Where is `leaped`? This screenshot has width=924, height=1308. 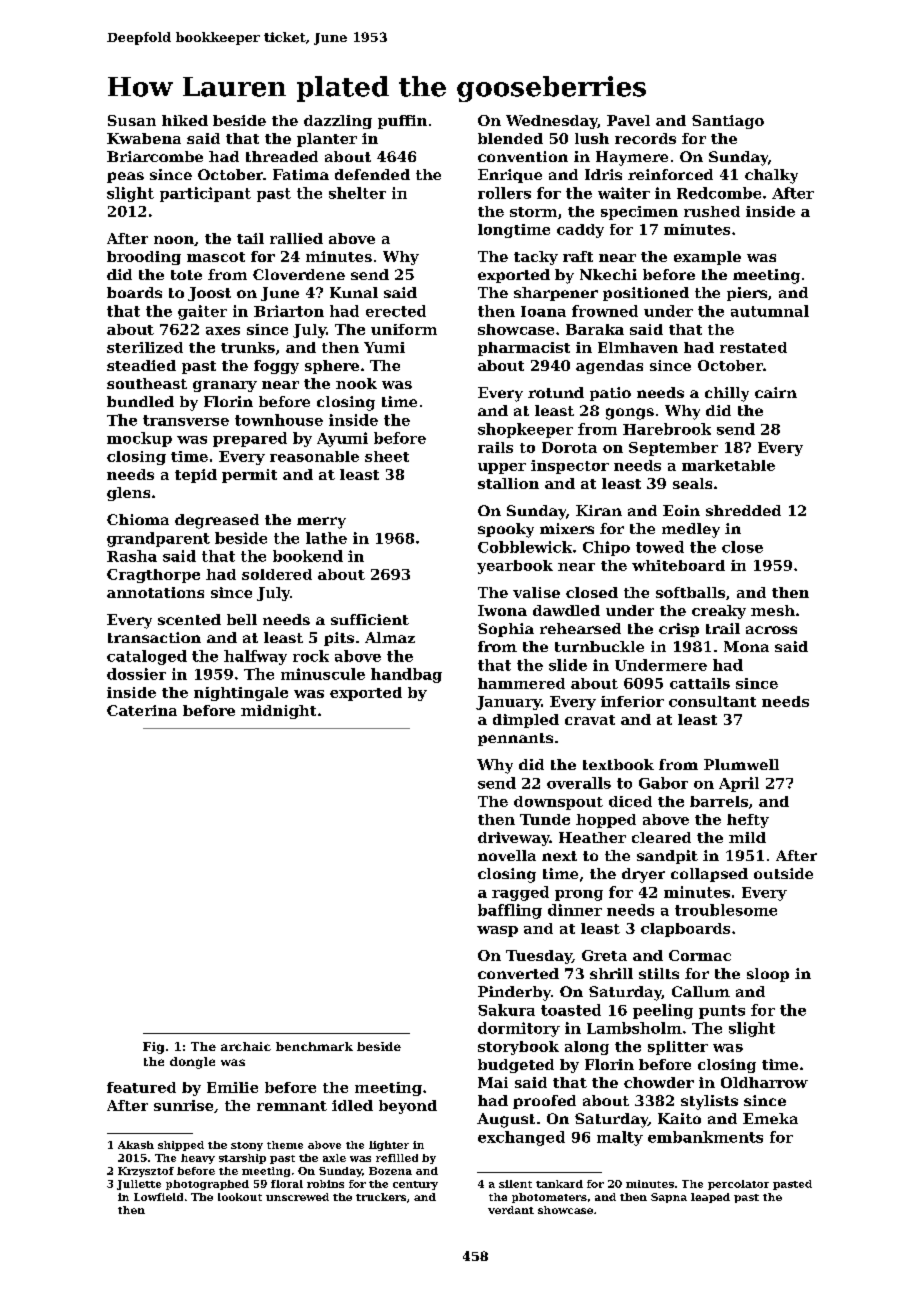 leaped is located at coordinates (710, 1198).
